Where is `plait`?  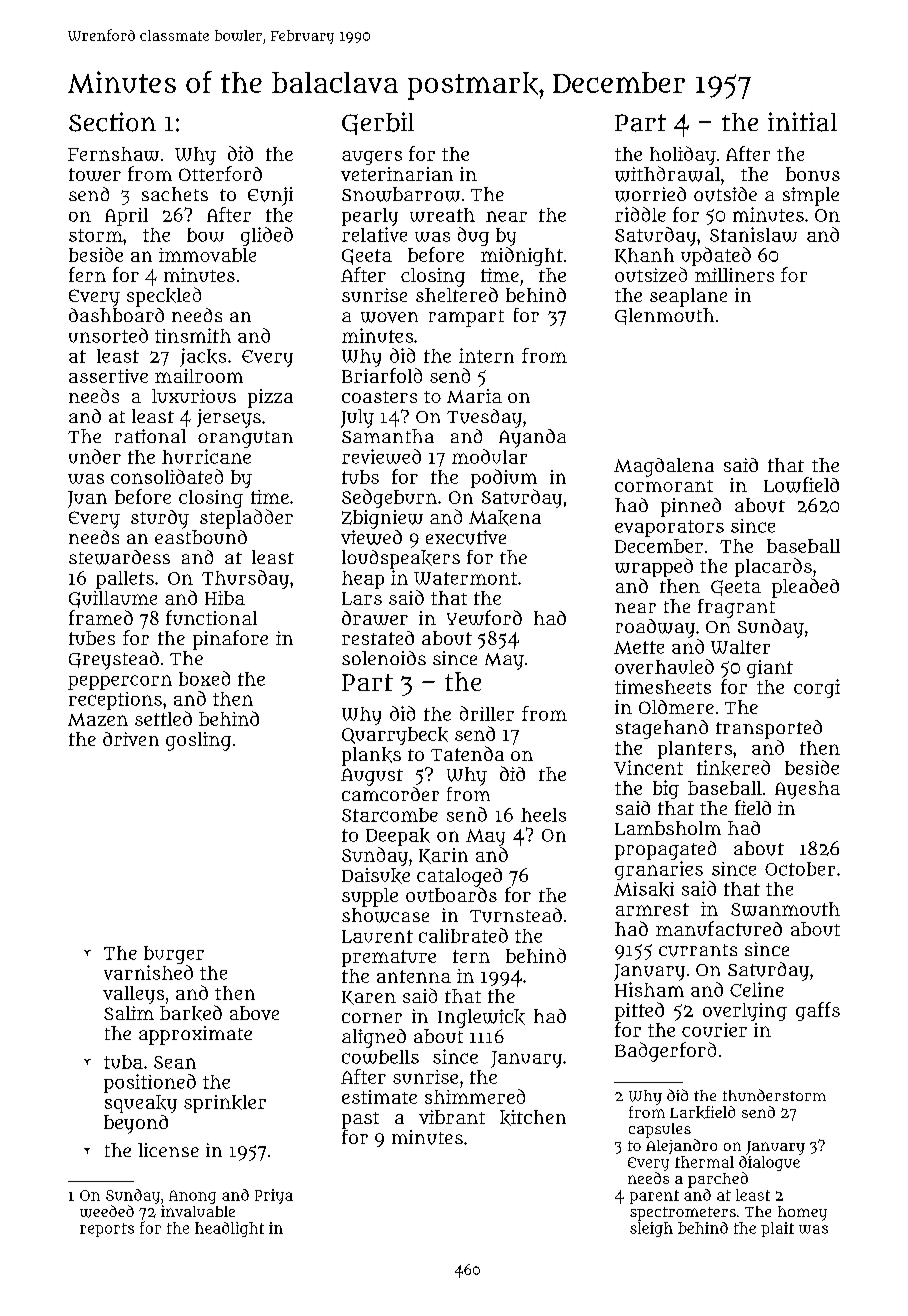
plait is located at coordinates (777, 1229).
